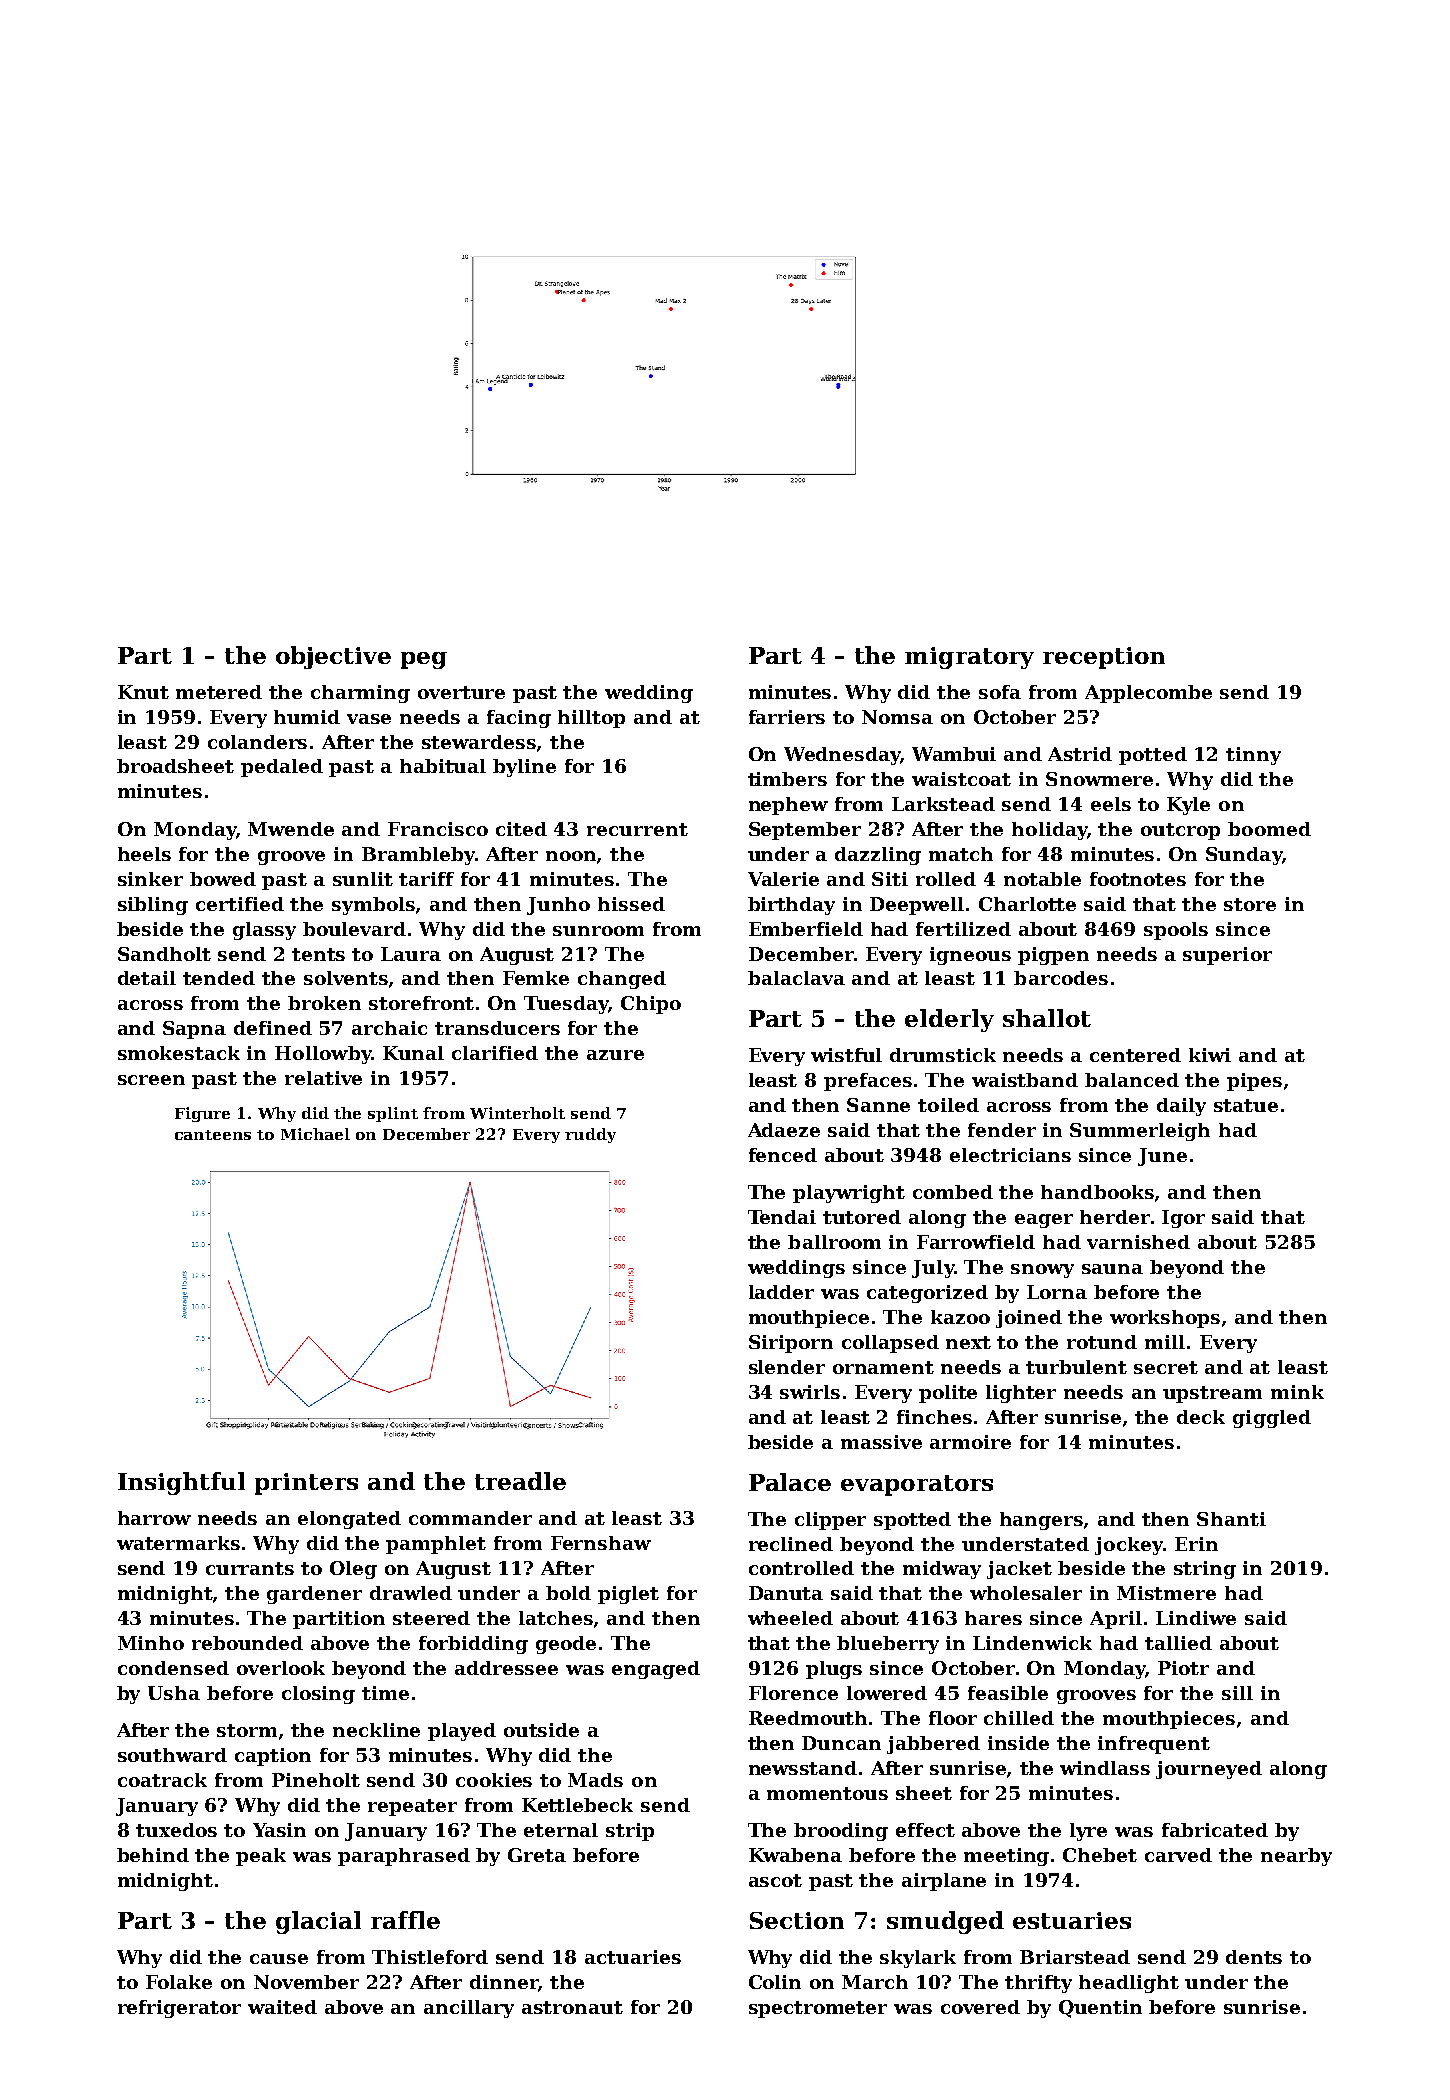 This document has width=1450, height=2100. I want to click on migratory, so click(969, 658).
